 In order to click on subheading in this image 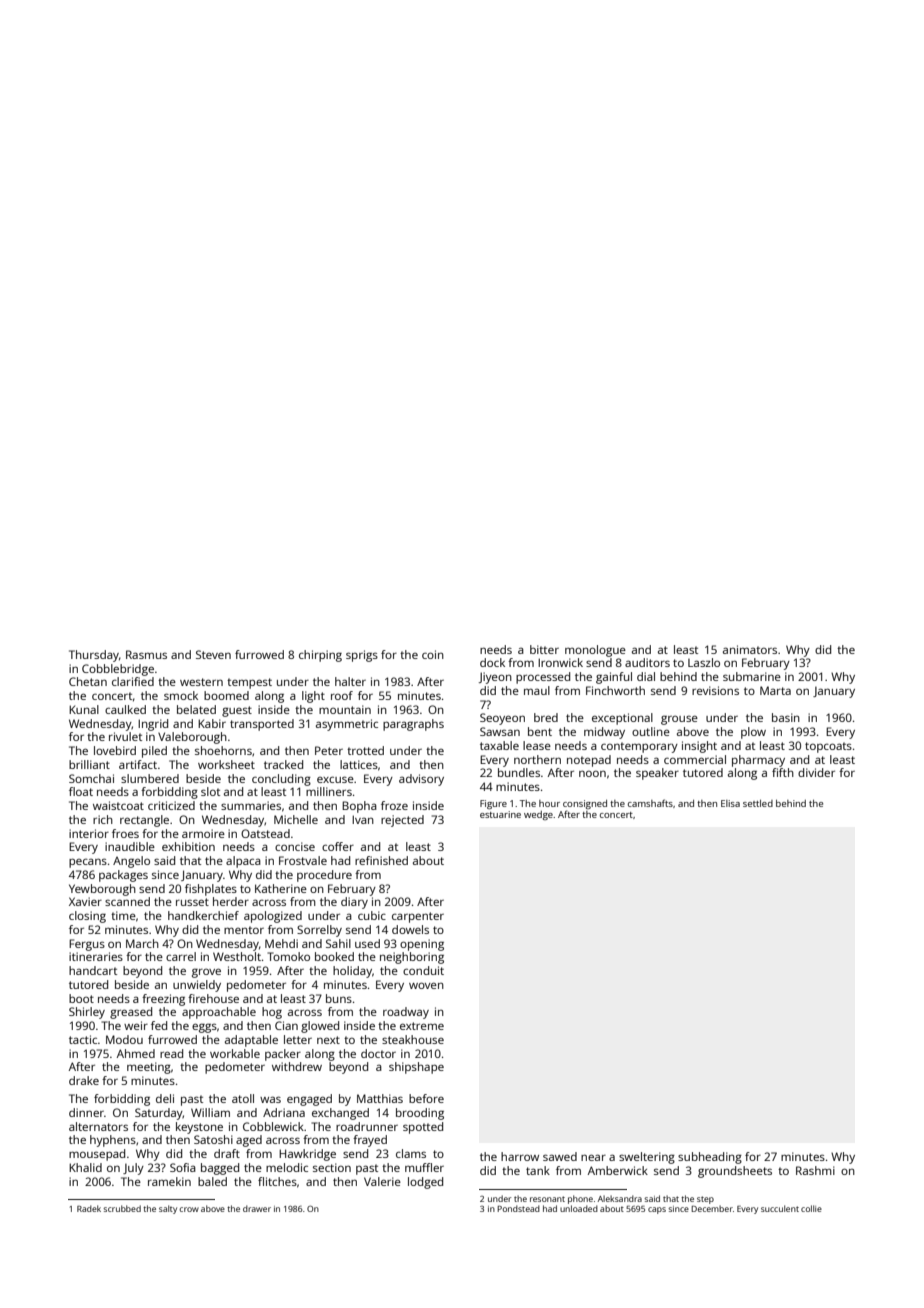, I will do `click(710, 1158)`.
